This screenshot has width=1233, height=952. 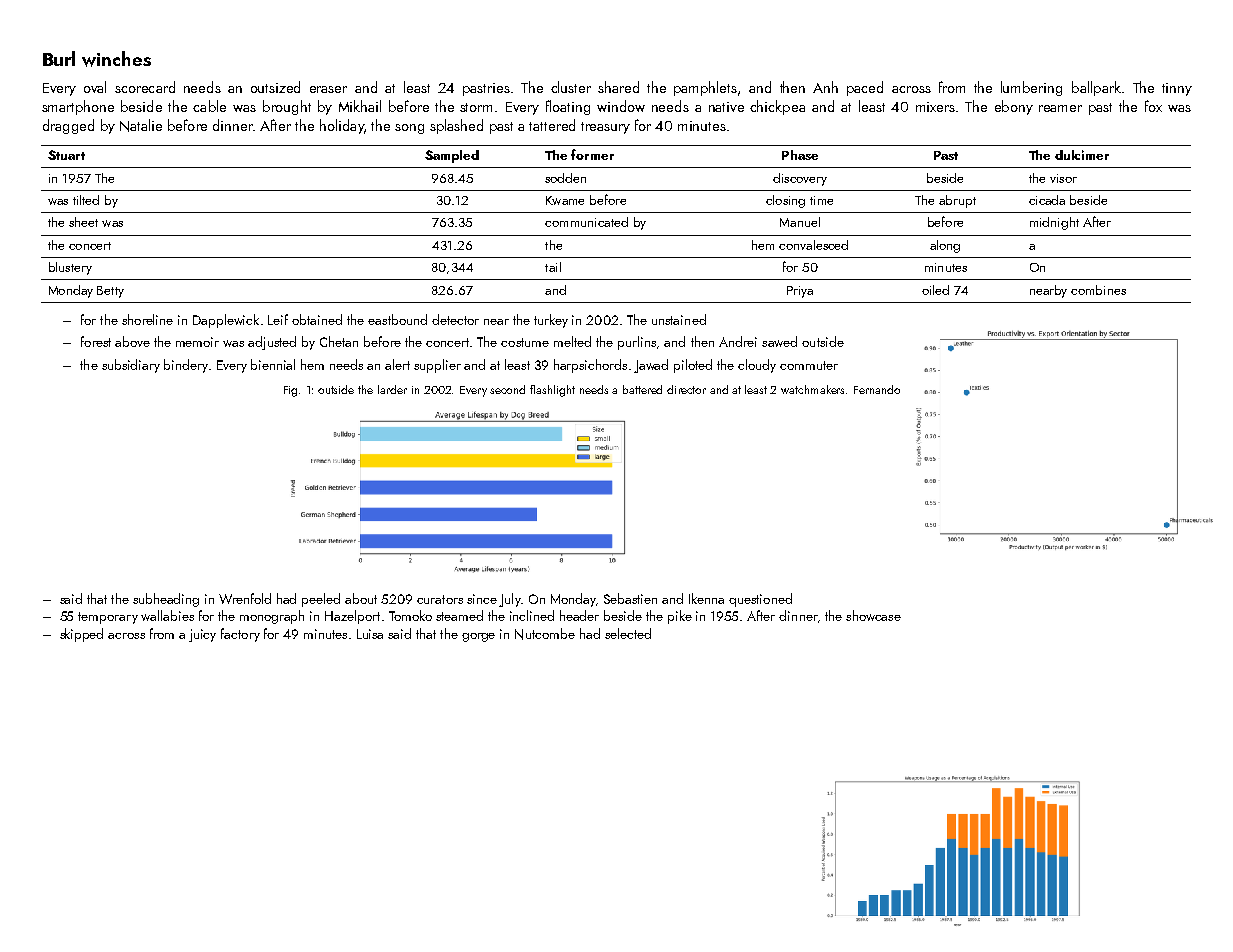 What do you see at coordinates (592, 154) in the screenshot?
I see `former` at bounding box center [592, 154].
